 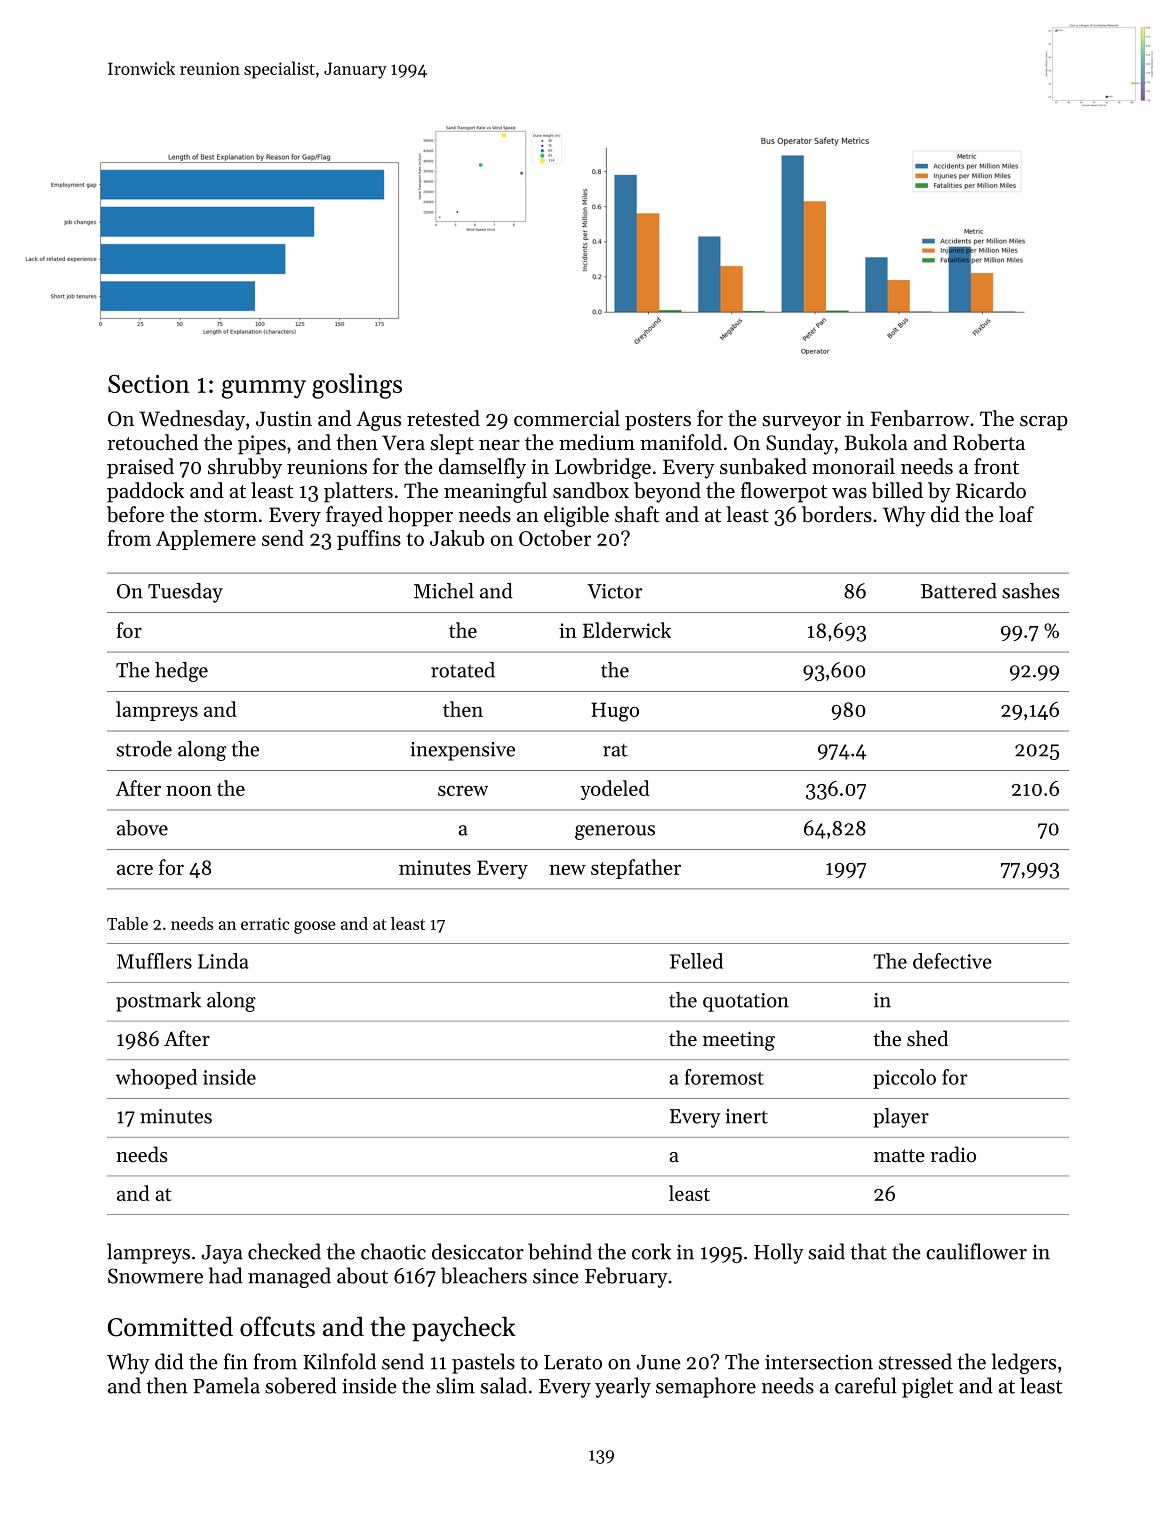 I want to click on Snowmere, so click(x=155, y=1276).
